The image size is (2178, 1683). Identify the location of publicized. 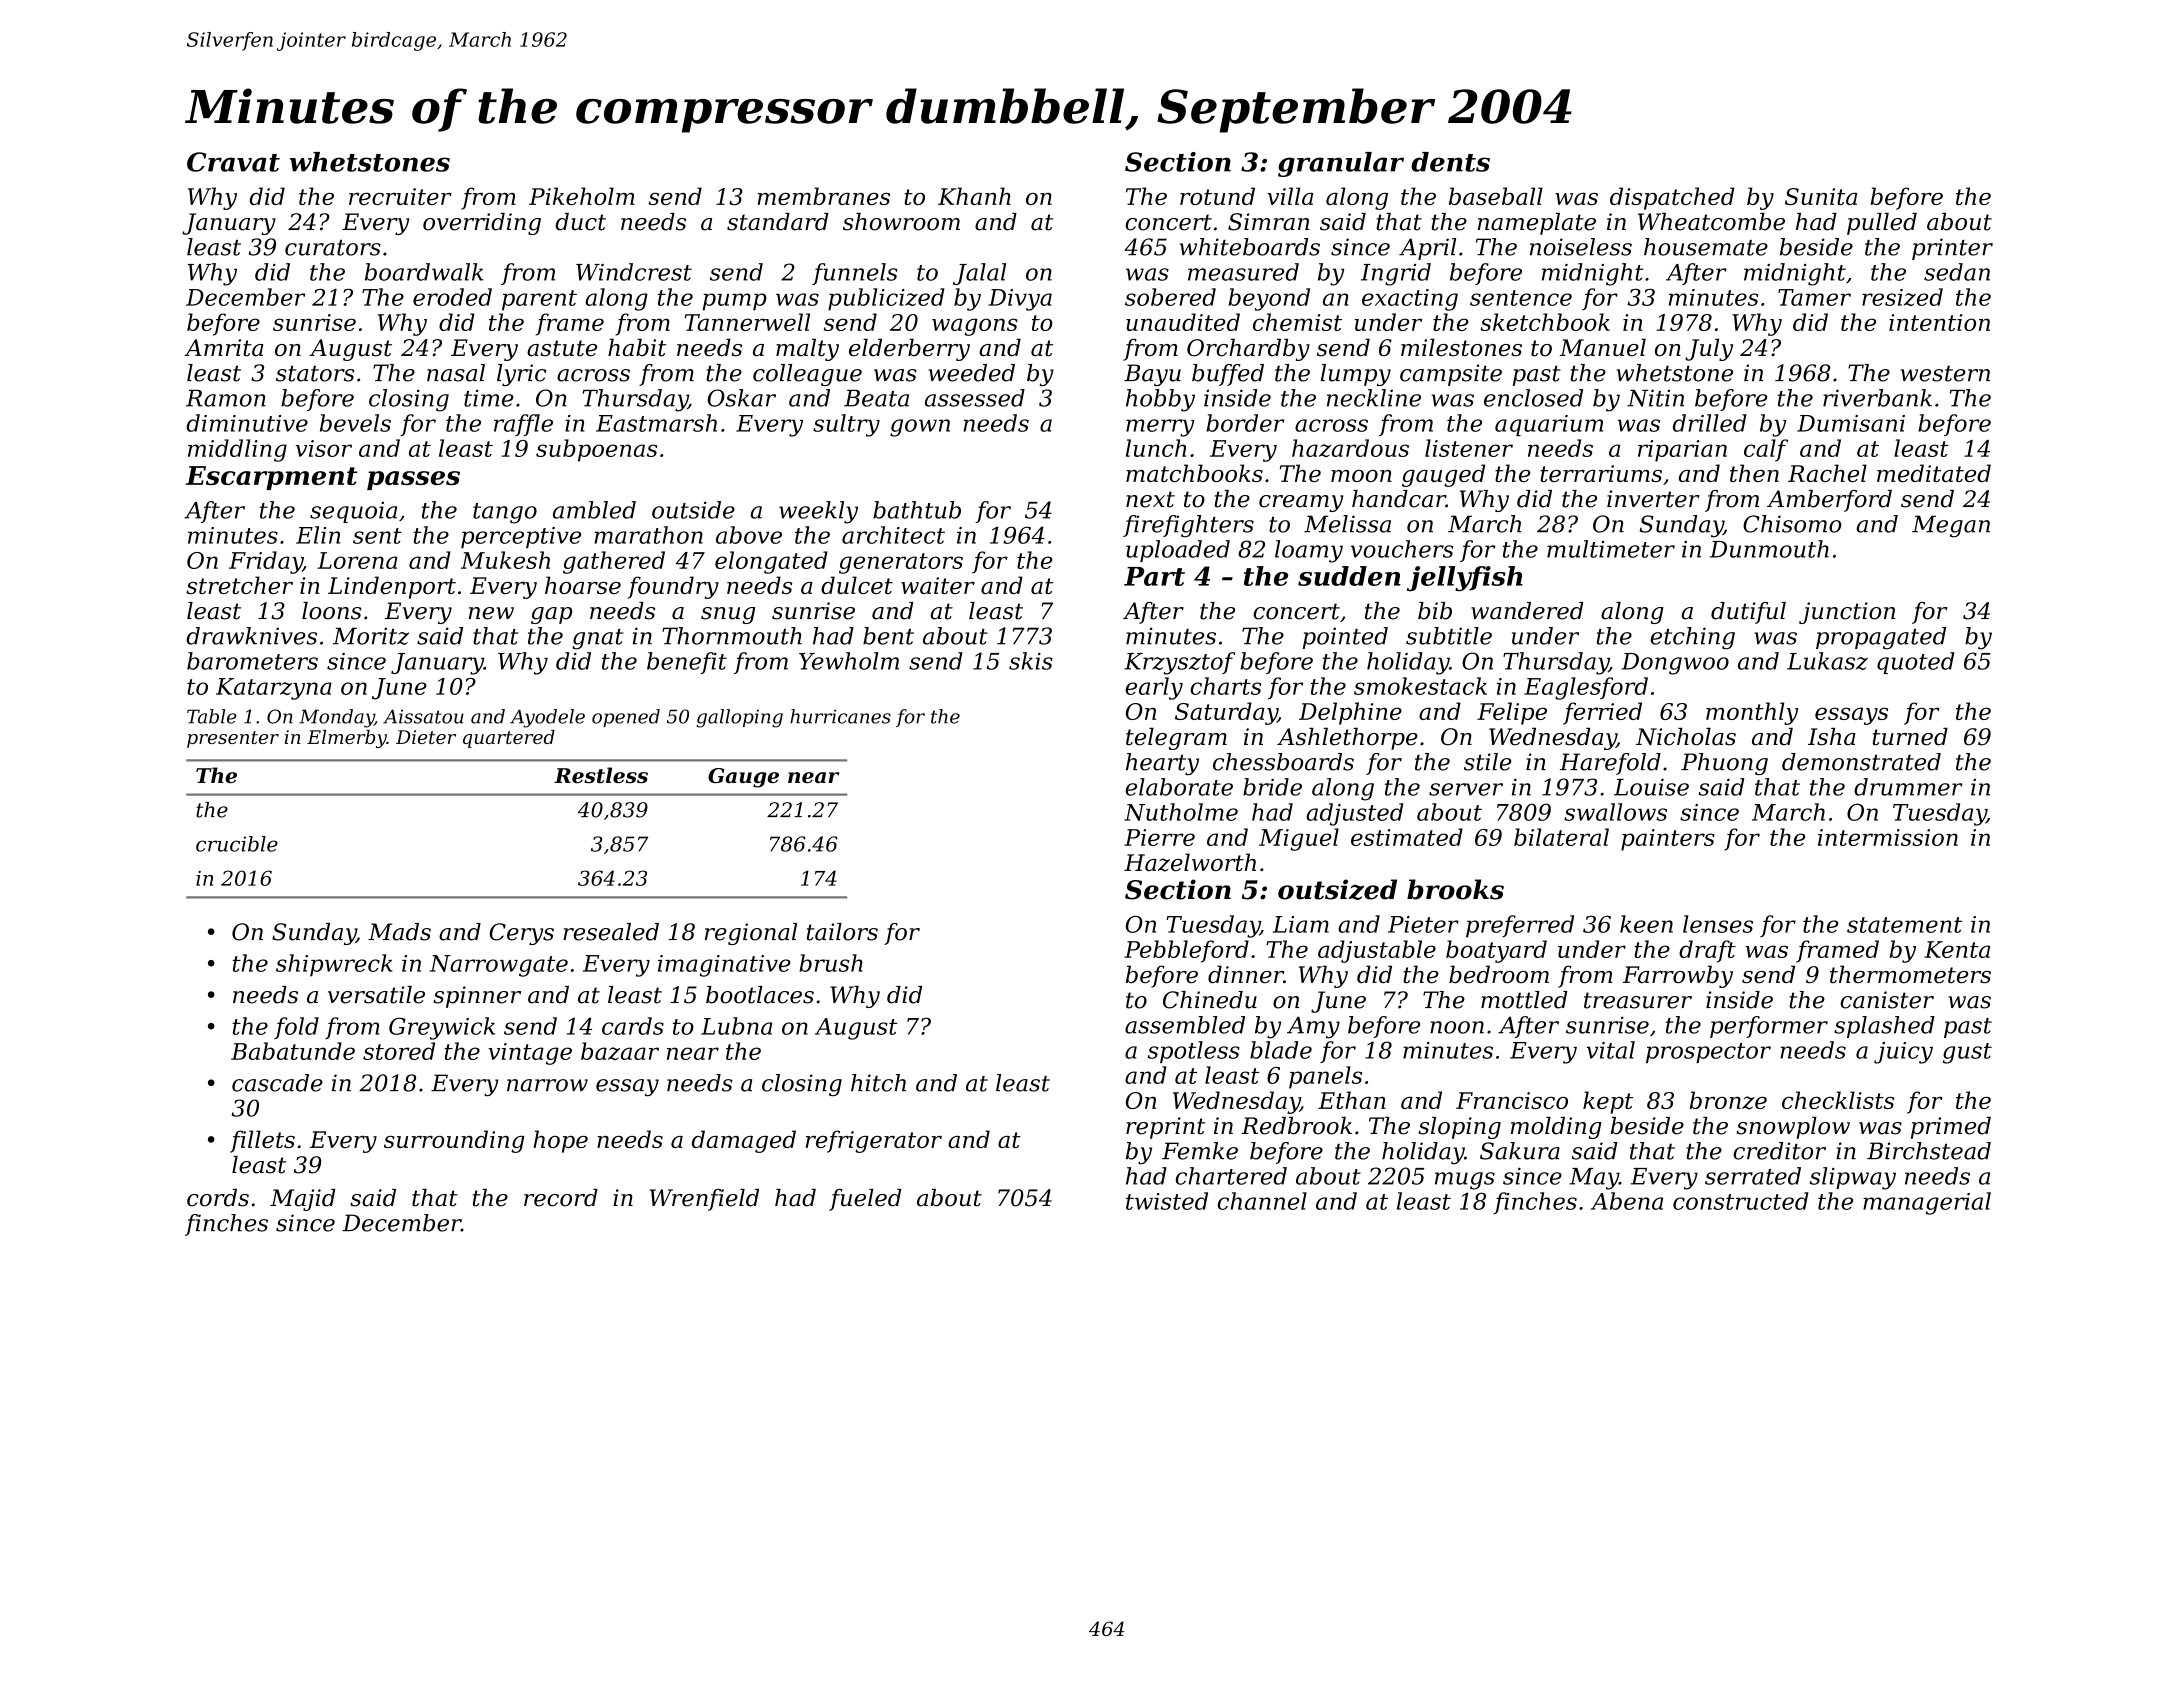
(886, 299).
